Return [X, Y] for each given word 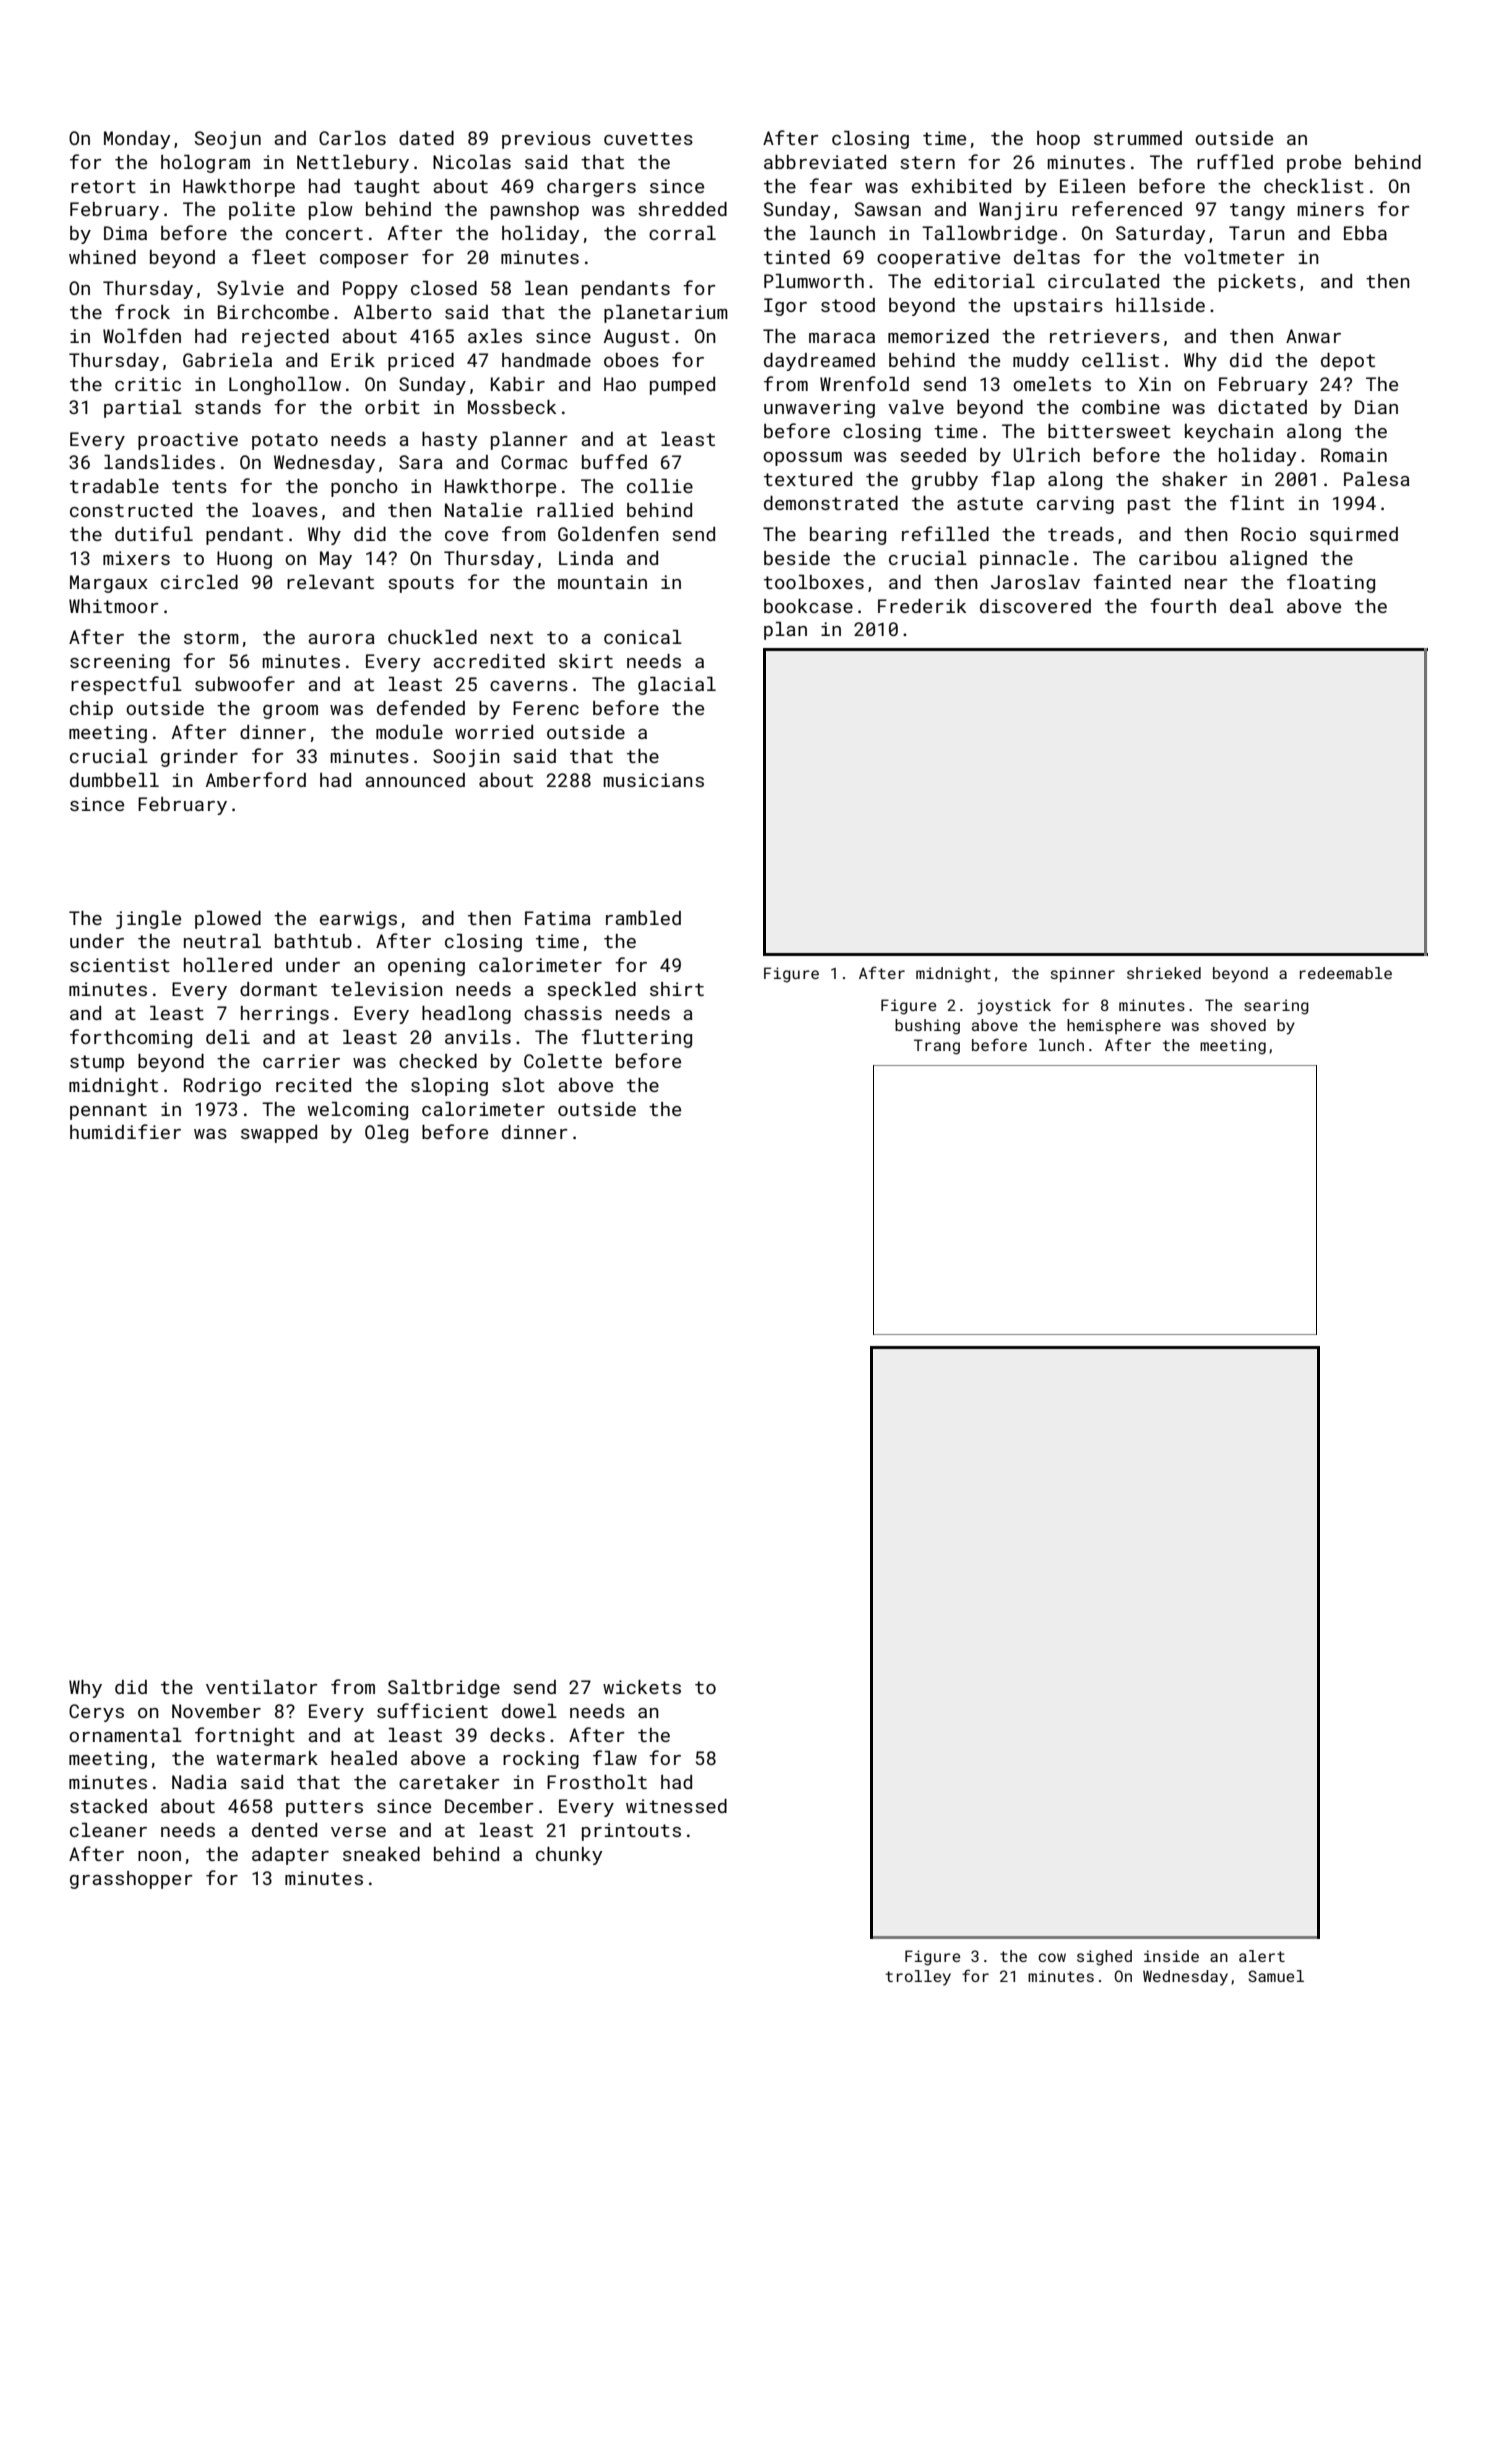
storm [211, 637]
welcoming [358, 1111]
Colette [563, 1061]
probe [1314, 164]
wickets [642, 1687]
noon [159, 1856]
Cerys [96, 1713]
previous [546, 140]
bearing [848, 536]
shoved [1238, 1025]
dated [426, 138]
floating [1331, 583]
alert [1262, 1956]
